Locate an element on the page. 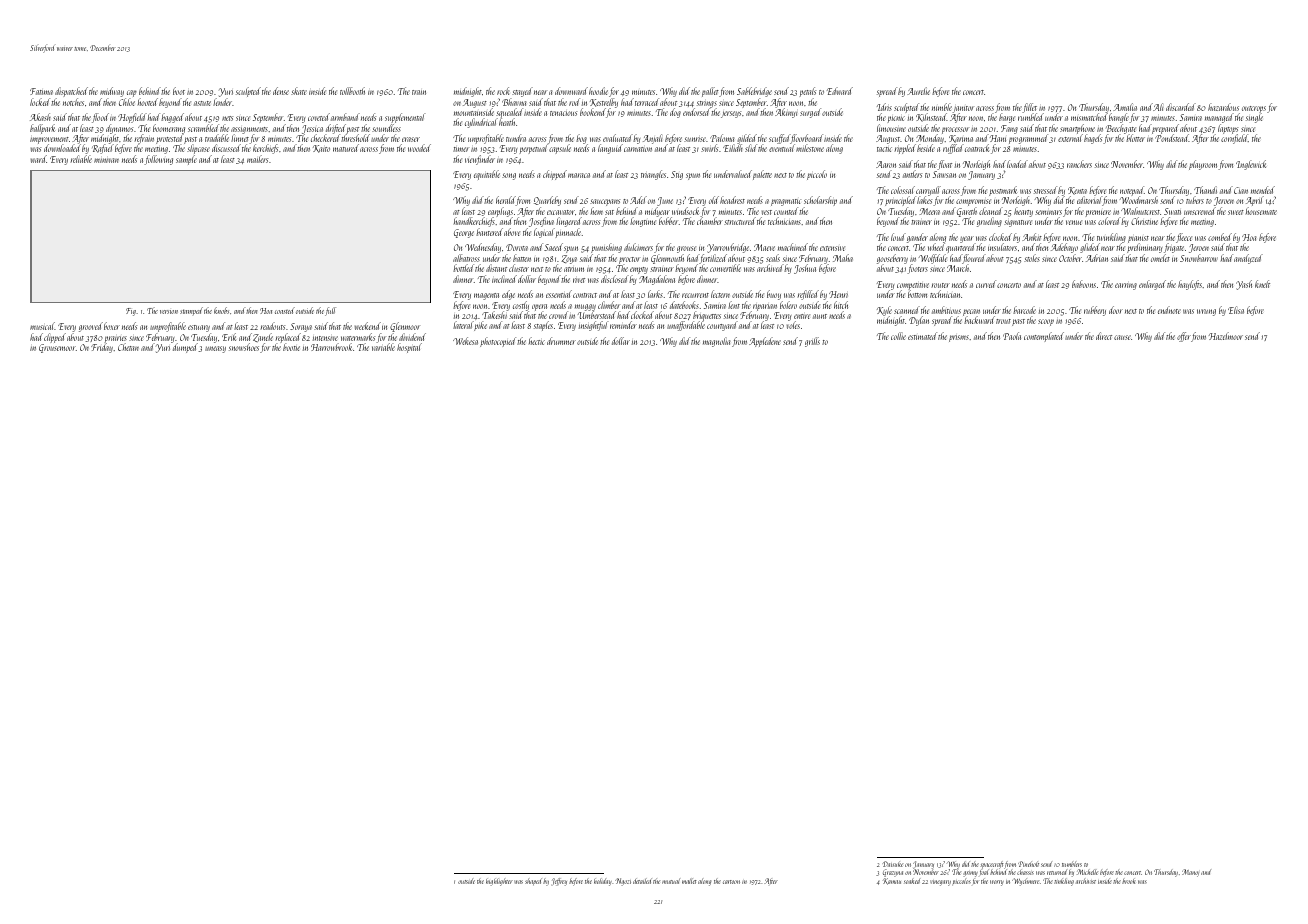 The height and width of the document is (924, 1308). skate is located at coordinates (299, 91).
